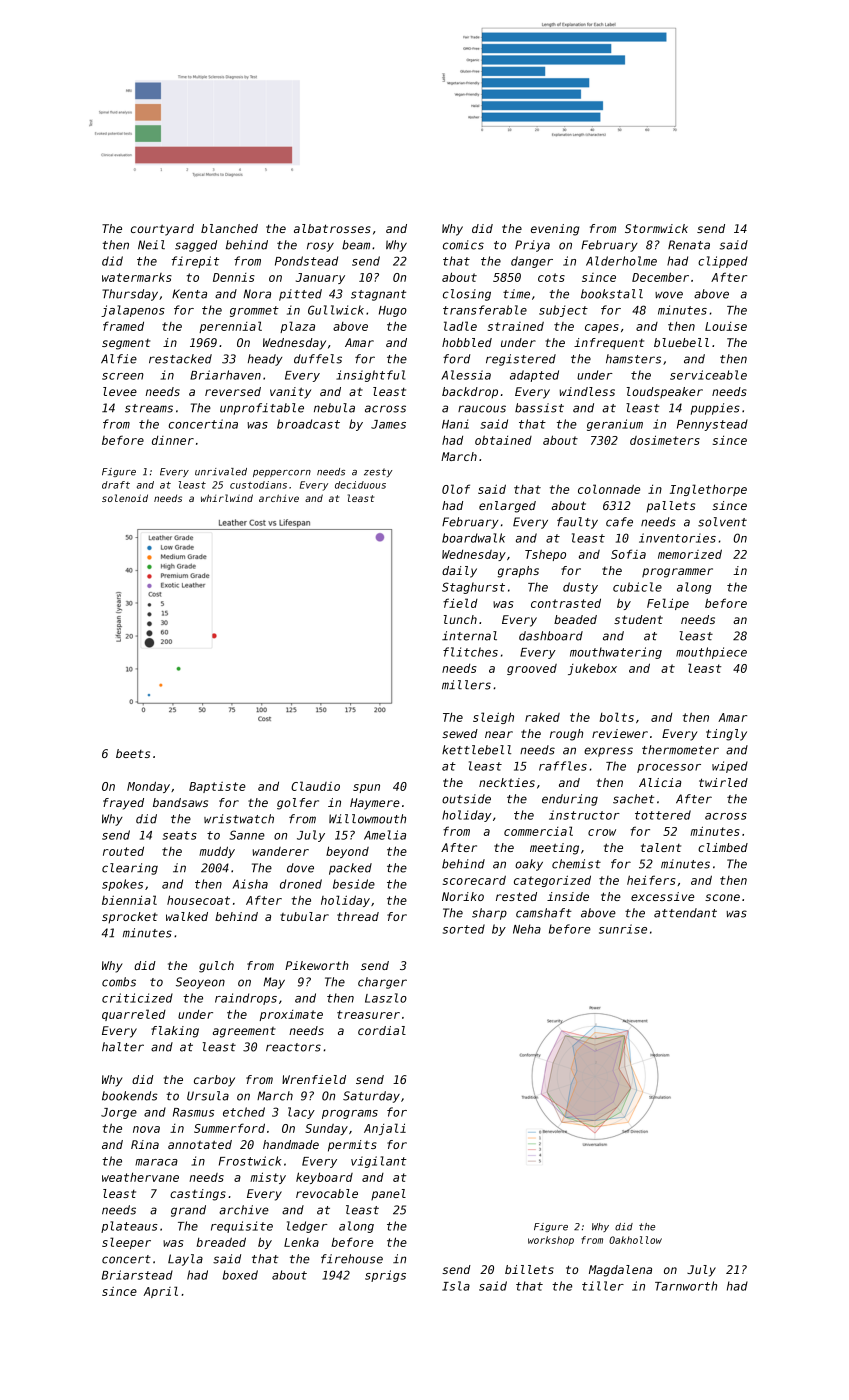 This page has height=1400, width=849. What do you see at coordinates (460, 619) in the page?
I see `lunch` at bounding box center [460, 619].
